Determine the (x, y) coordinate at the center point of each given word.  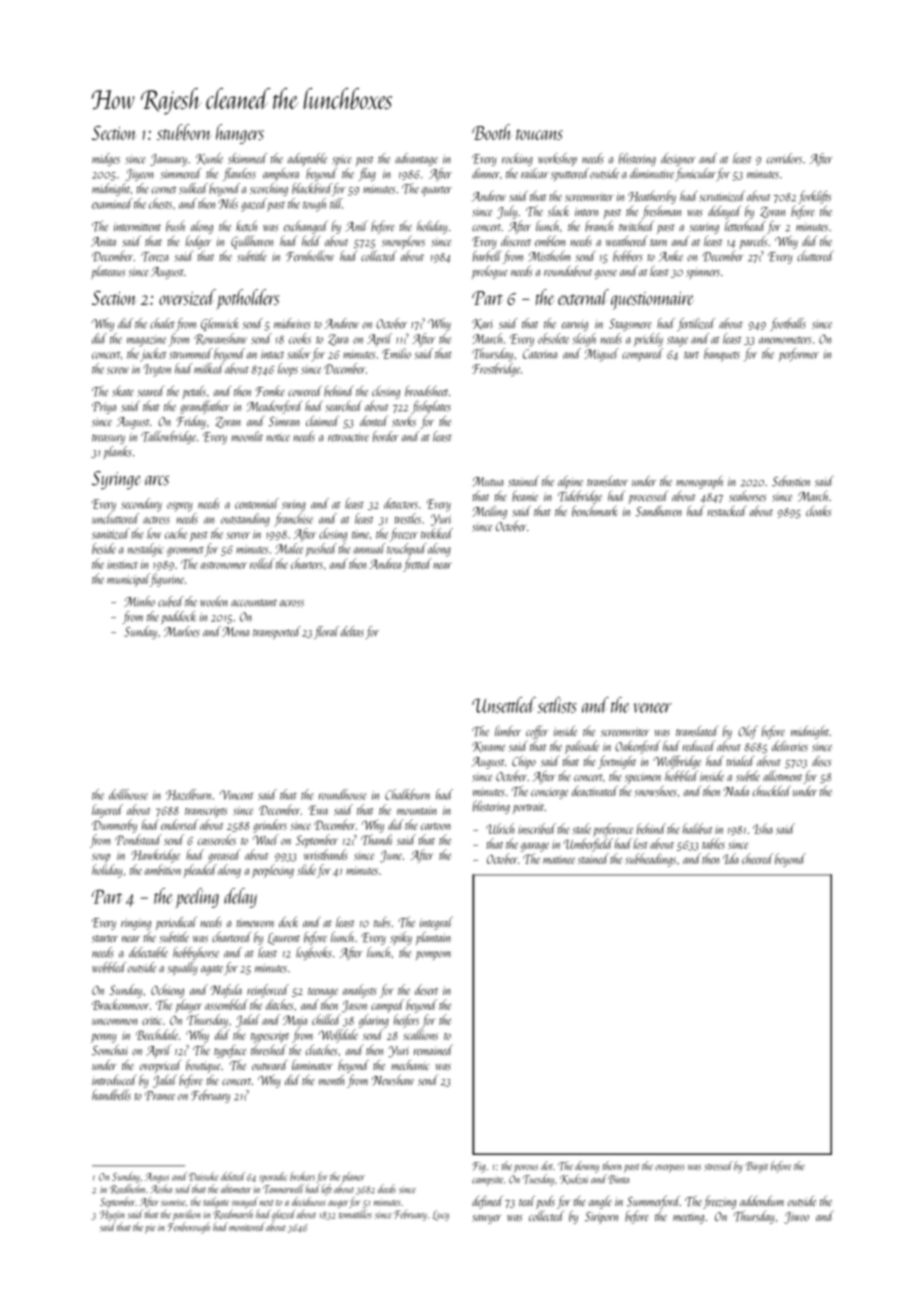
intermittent (137, 226)
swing (294, 506)
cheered (757, 858)
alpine (570, 482)
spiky (401, 938)
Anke (671, 256)
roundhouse (342, 794)
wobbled (109, 967)
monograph (699, 482)
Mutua (488, 482)
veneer (652, 708)
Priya (104, 408)
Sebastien (791, 481)
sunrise (173, 1203)
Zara (338, 340)
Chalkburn (407, 794)
